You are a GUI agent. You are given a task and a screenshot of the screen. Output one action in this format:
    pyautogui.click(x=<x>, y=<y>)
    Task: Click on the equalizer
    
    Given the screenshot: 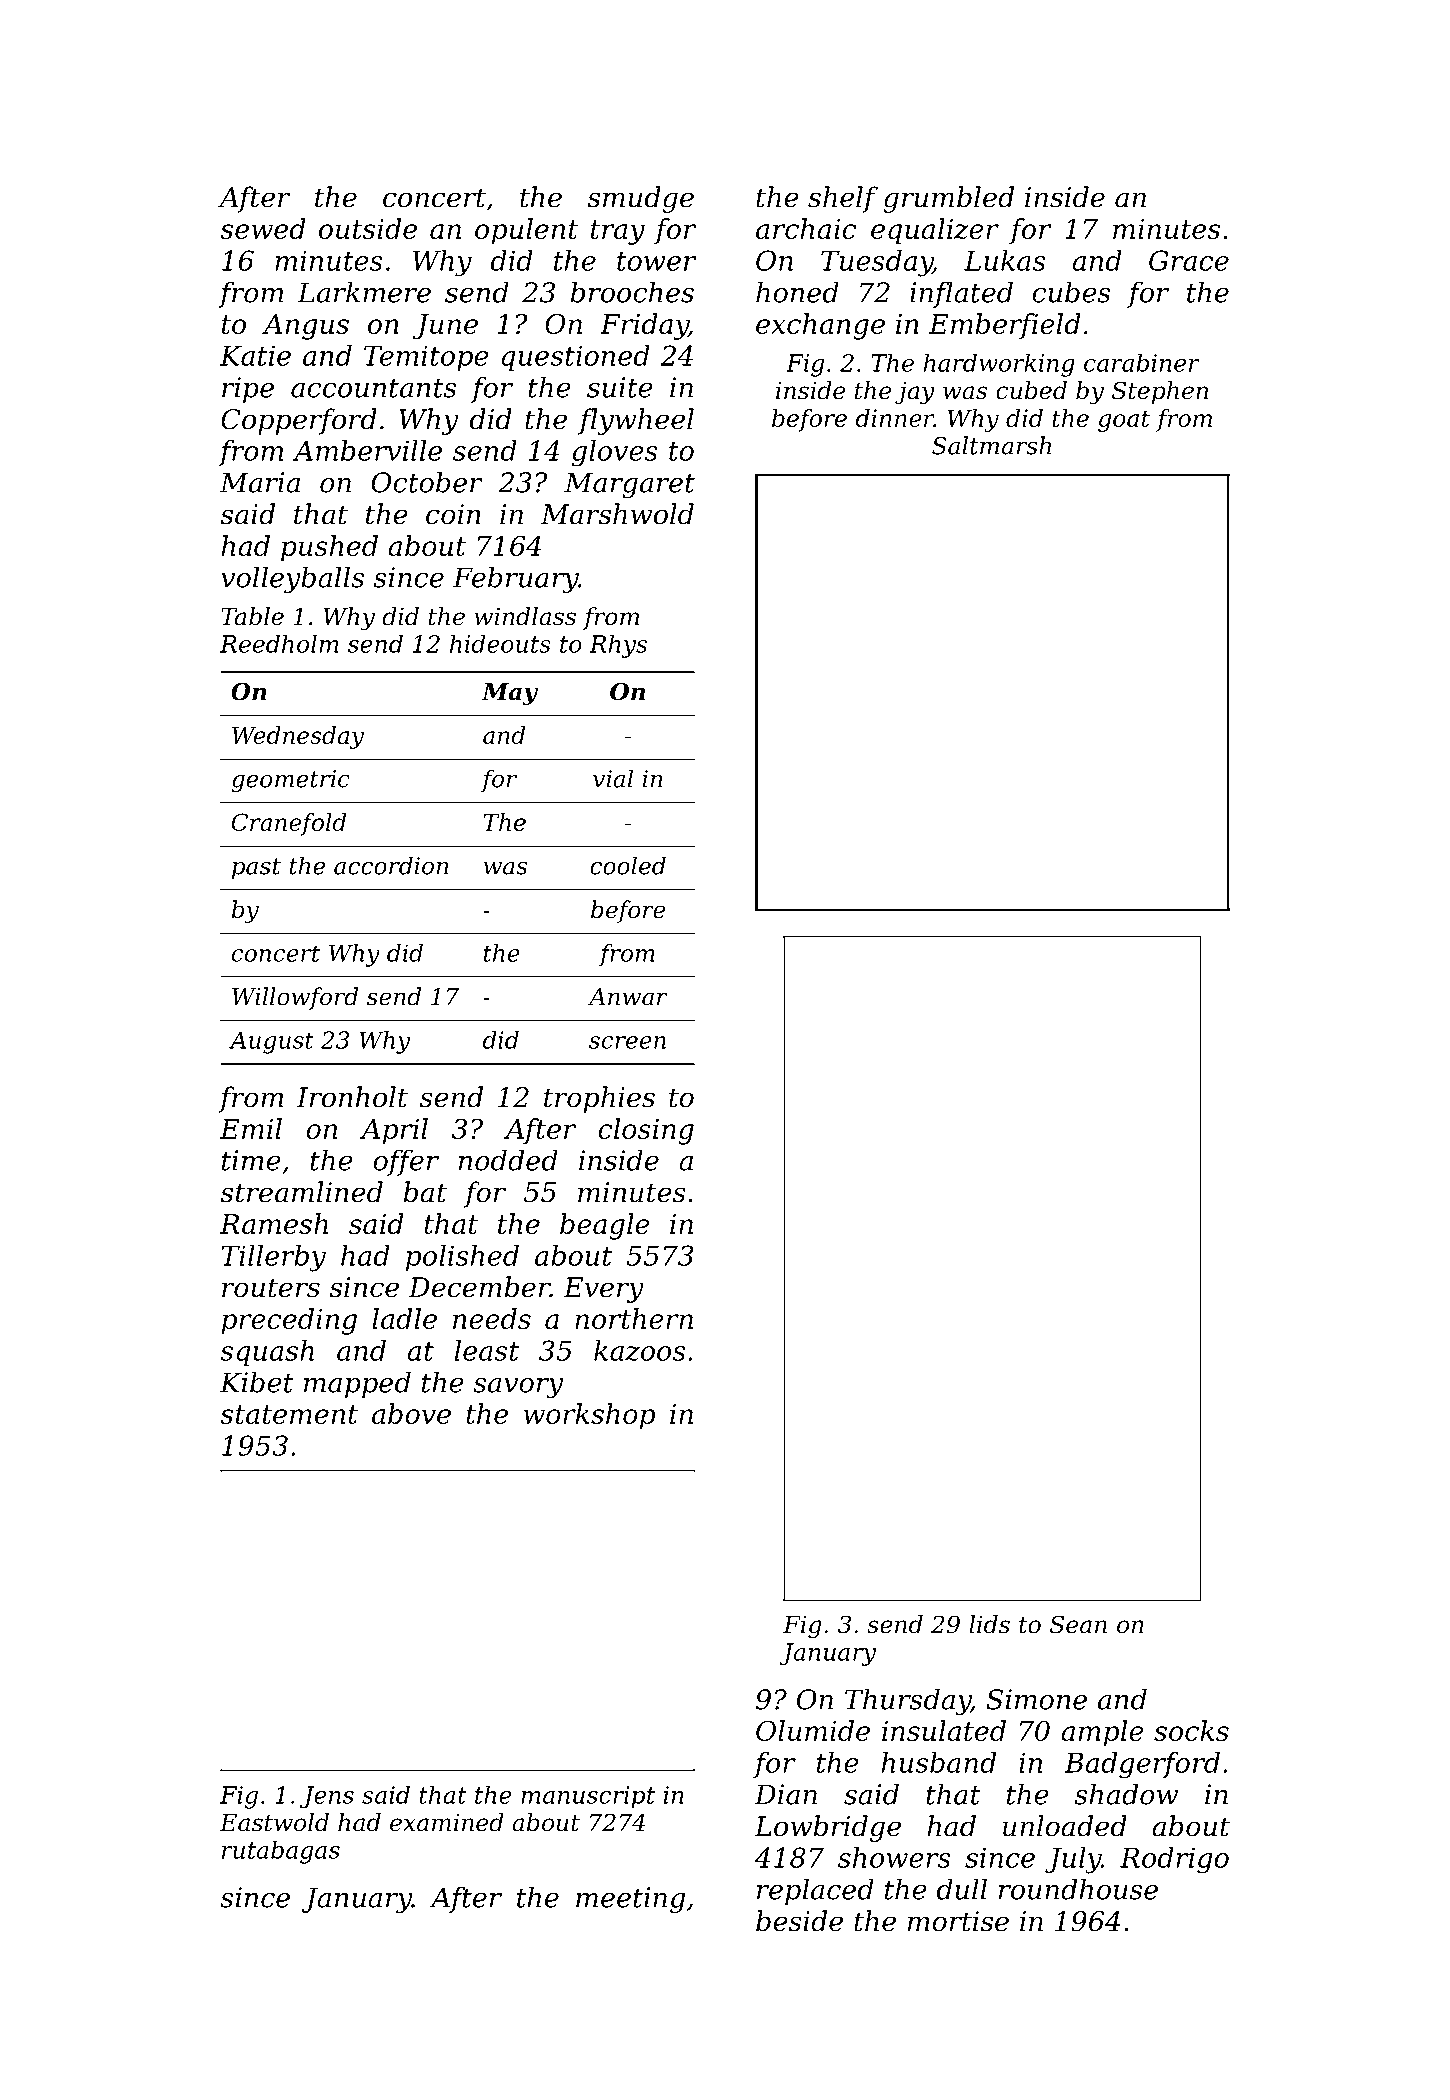 What is the action you would take?
    pyautogui.click(x=935, y=231)
